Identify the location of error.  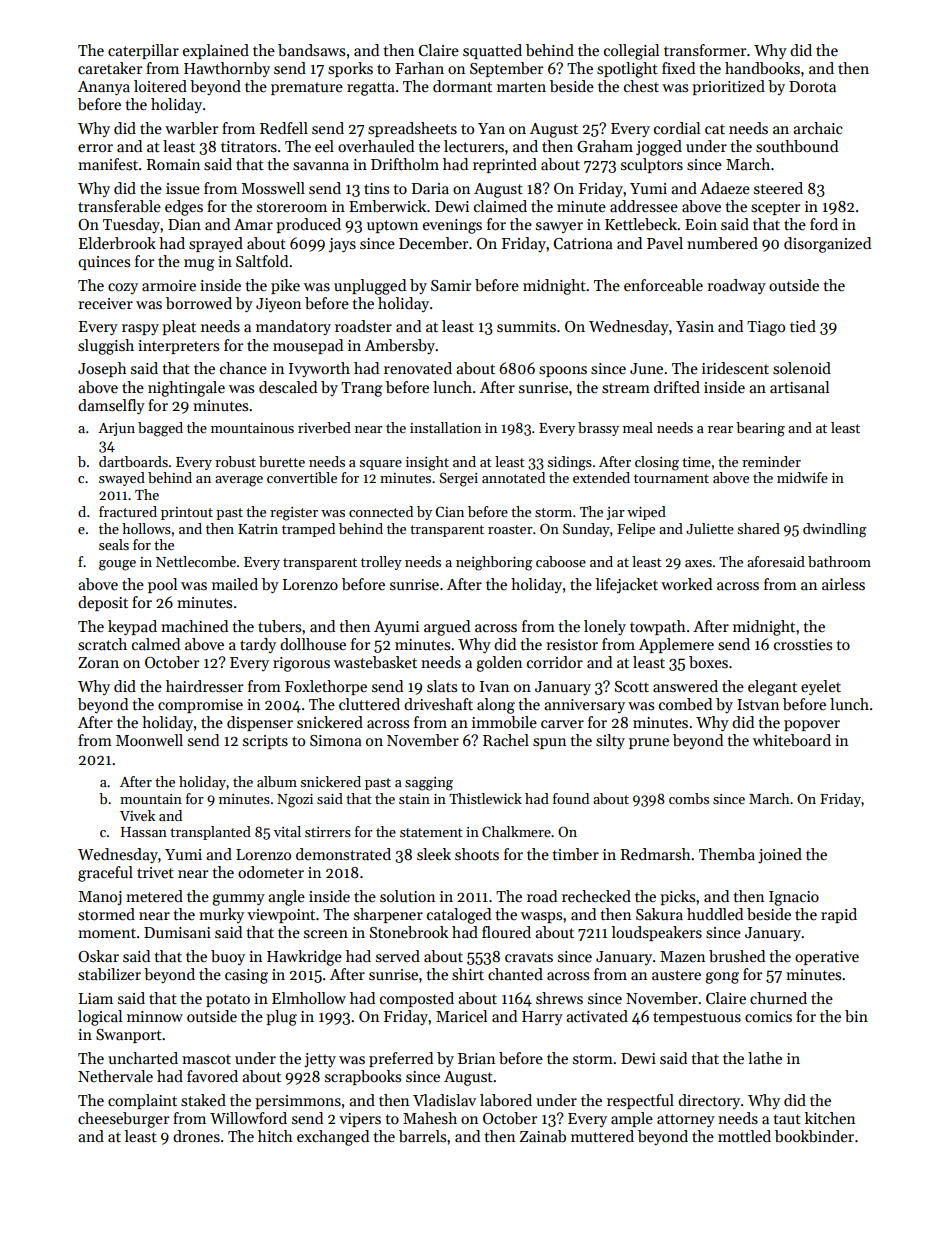
(95, 148).
